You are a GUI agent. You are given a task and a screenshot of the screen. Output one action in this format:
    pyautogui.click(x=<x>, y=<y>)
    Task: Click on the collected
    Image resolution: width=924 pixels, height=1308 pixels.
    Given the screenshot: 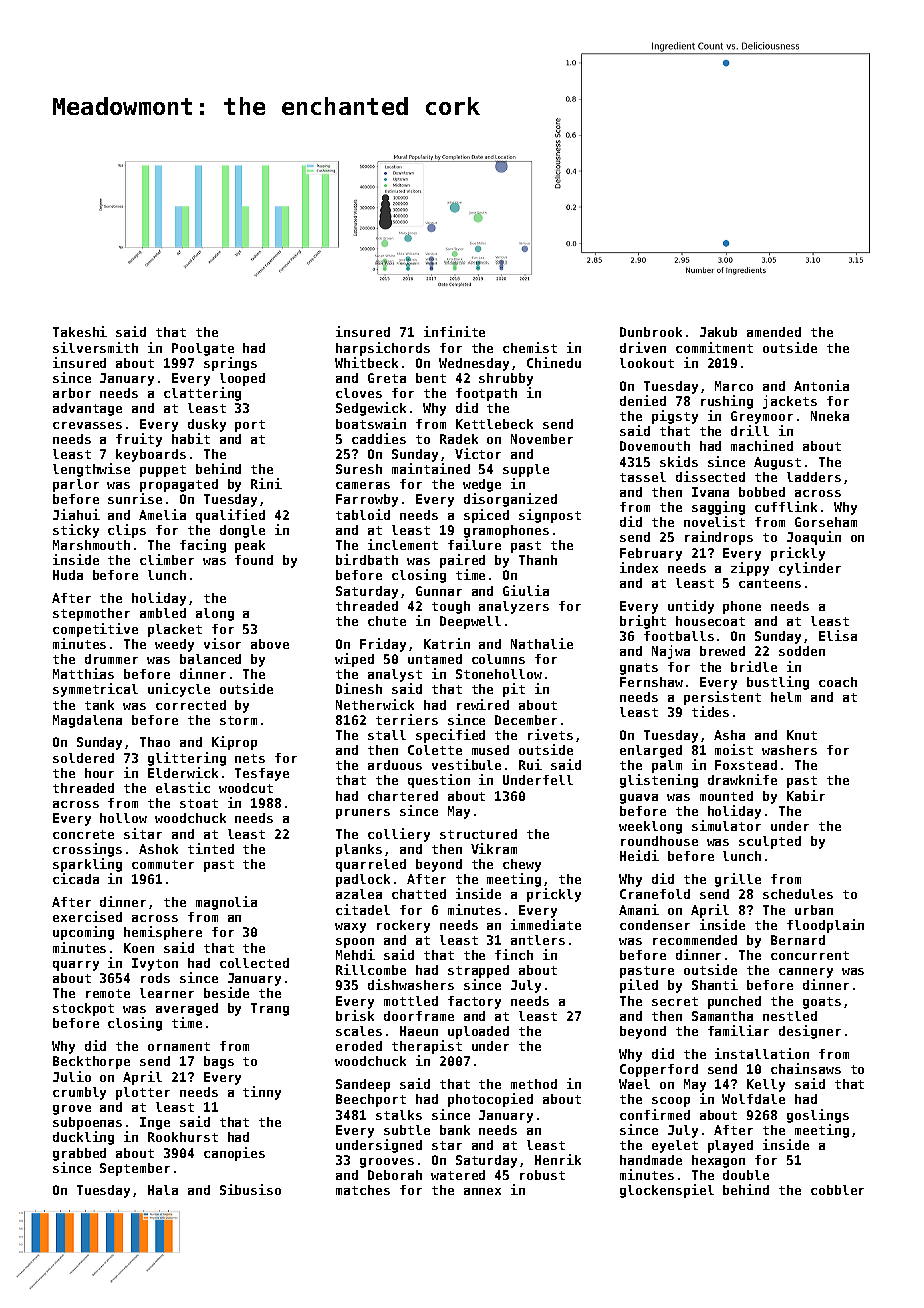 What is the action you would take?
    pyautogui.click(x=254, y=963)
